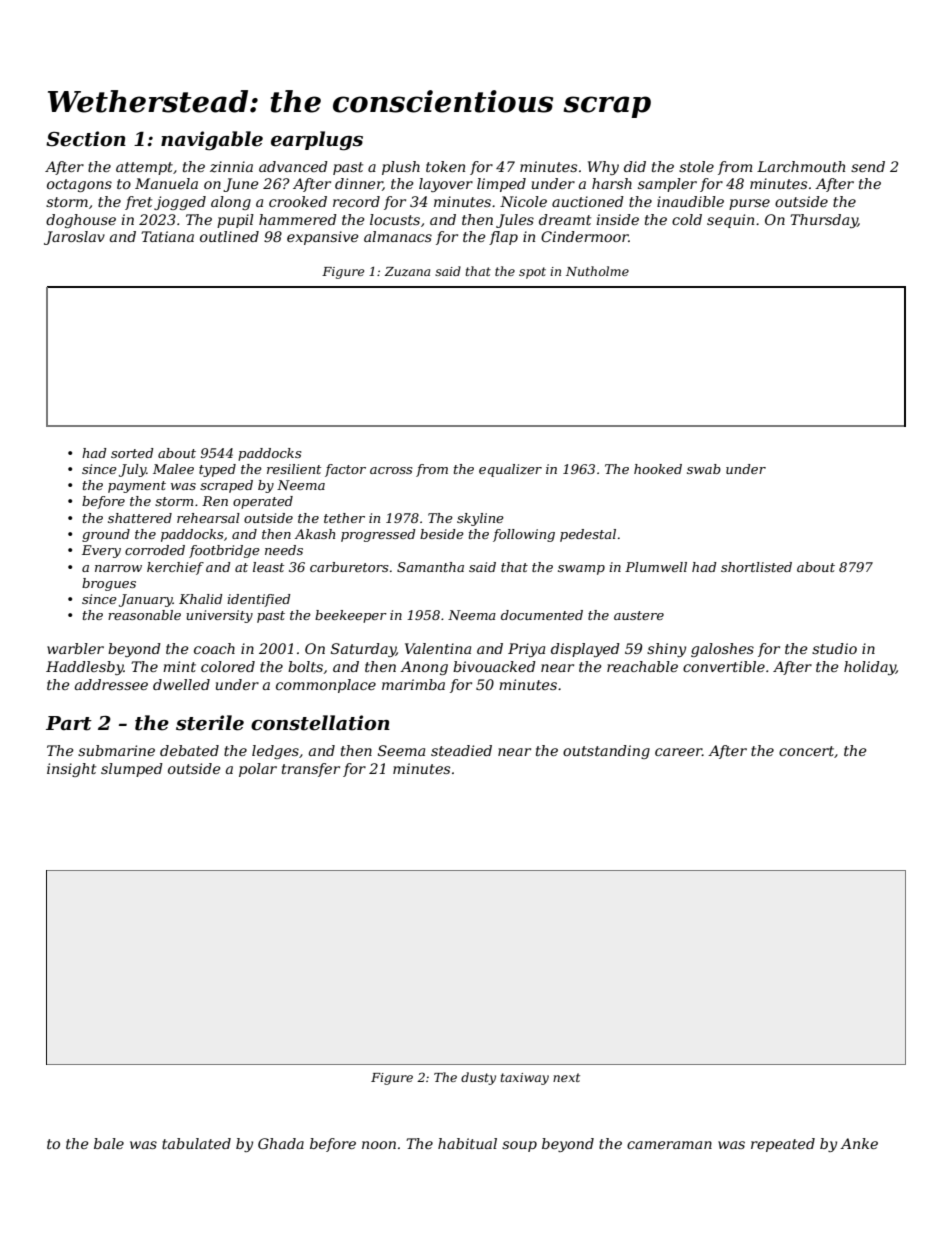 This page has width=952, height=1233. Describe the element at coordinates (749, 204) in the page. I see `purse` at that location.
